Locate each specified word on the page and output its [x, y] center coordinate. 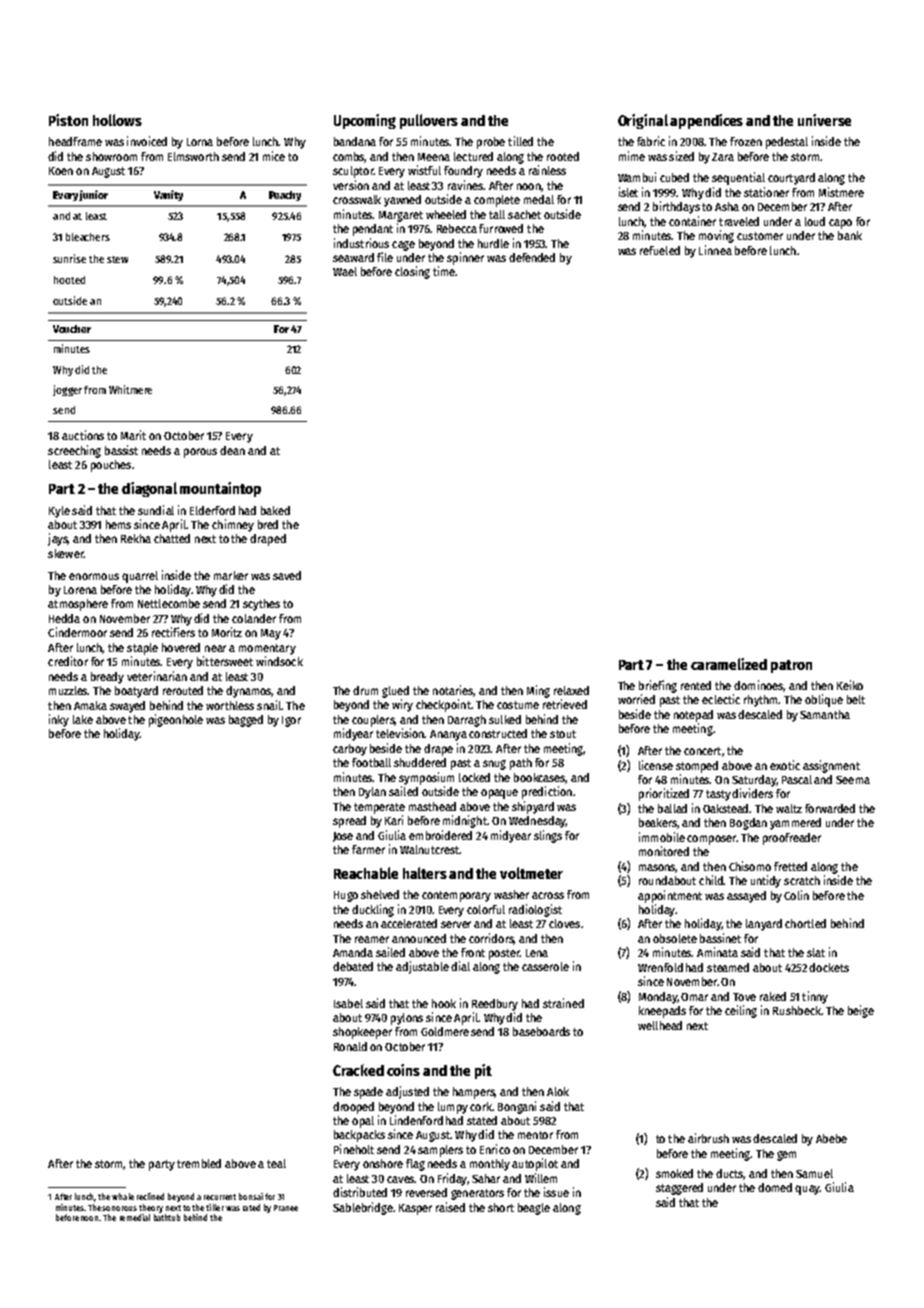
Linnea [715, 250]
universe [824, 120]
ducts [730, 1174]
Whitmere [130, 389]
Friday [452, 1179]
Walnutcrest [429, 849]
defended [532, 257]
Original [643, 121]
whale [123, 1196]
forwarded [830, 808]
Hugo [346, 896]
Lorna [200, 142]
